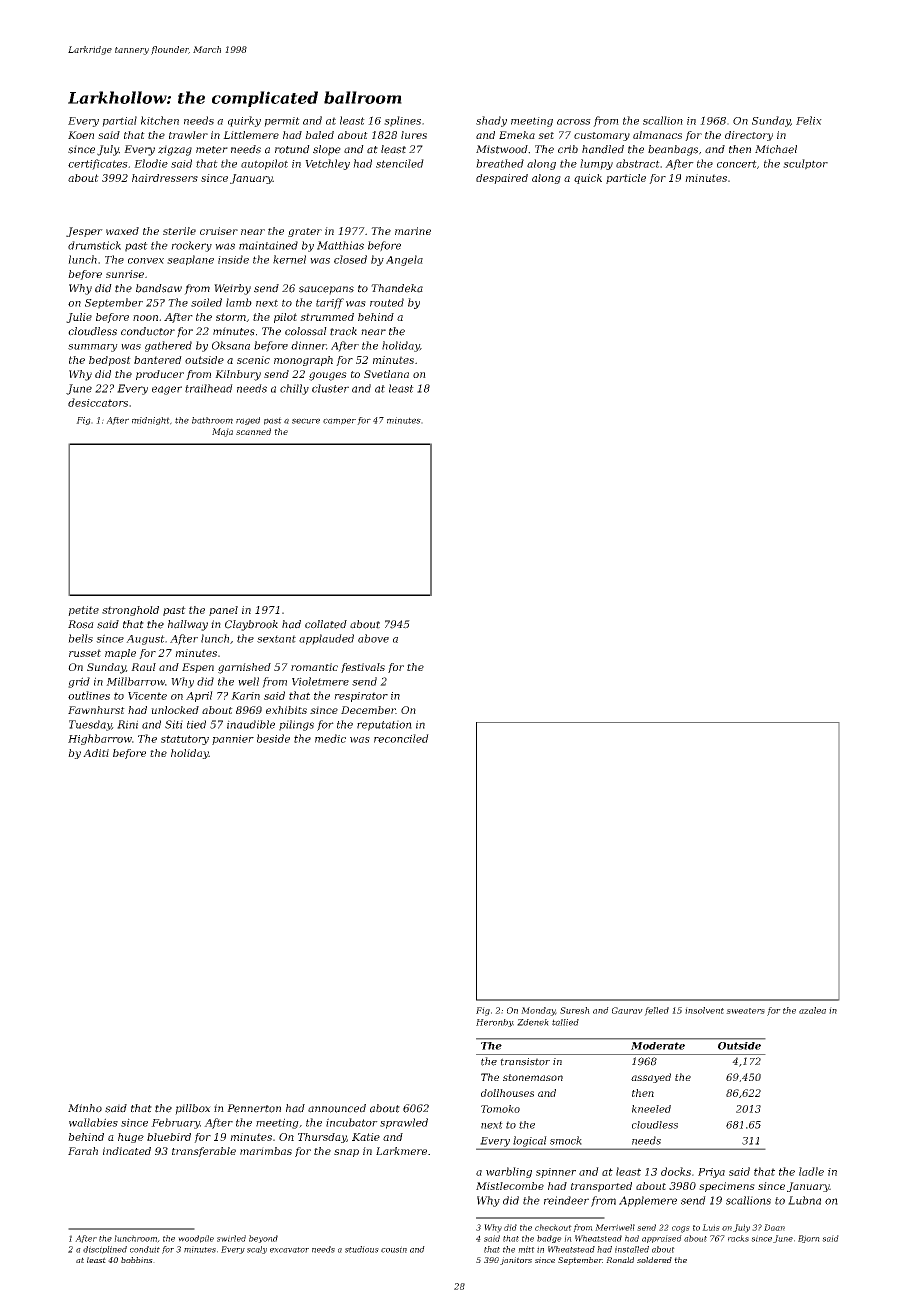 The height and width of the screenshot is (1316, 908). I want to click on reputation, so click(384, 725).
